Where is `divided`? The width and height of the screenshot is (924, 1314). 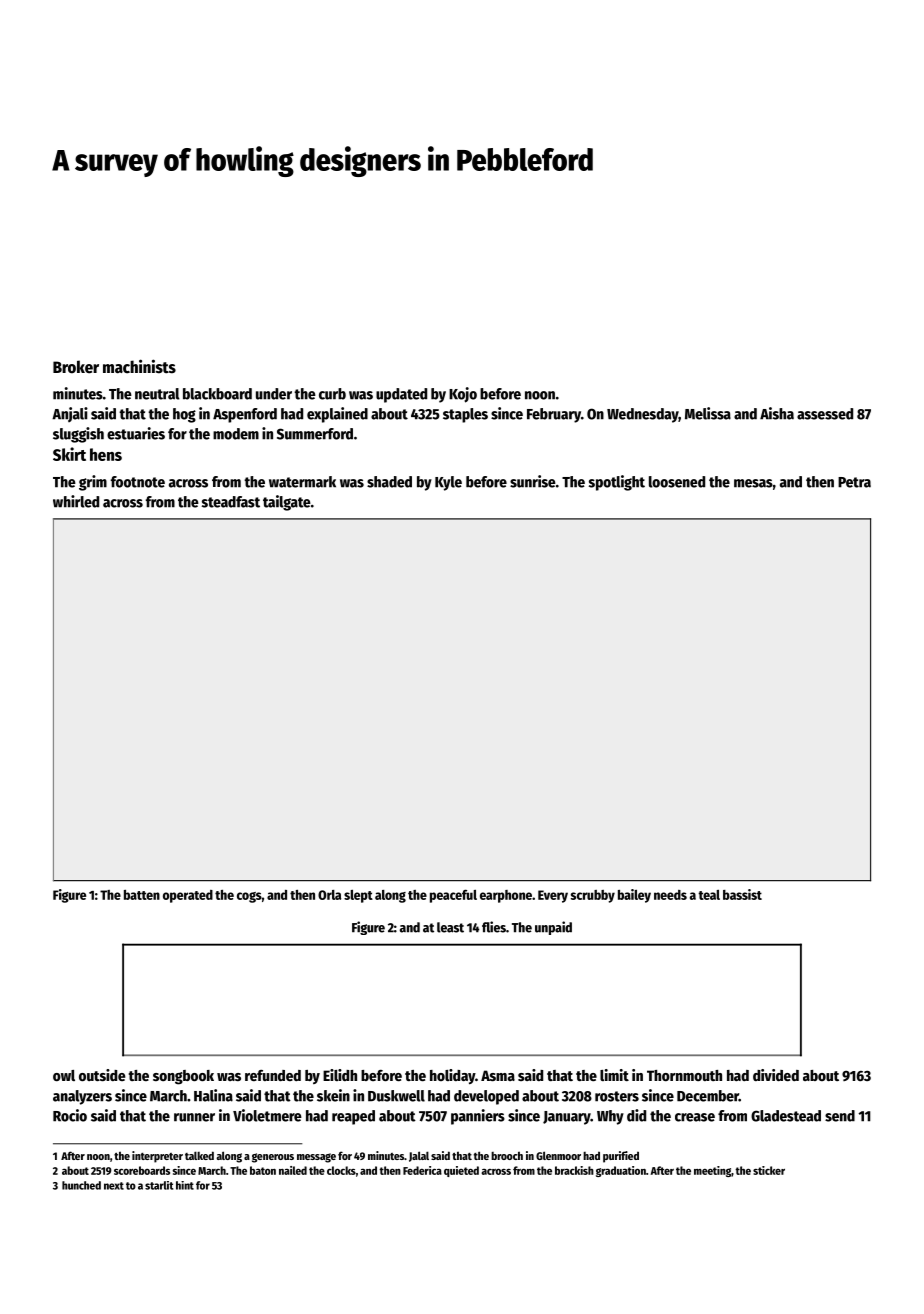 divided is located at coordinates (776, 1075).
